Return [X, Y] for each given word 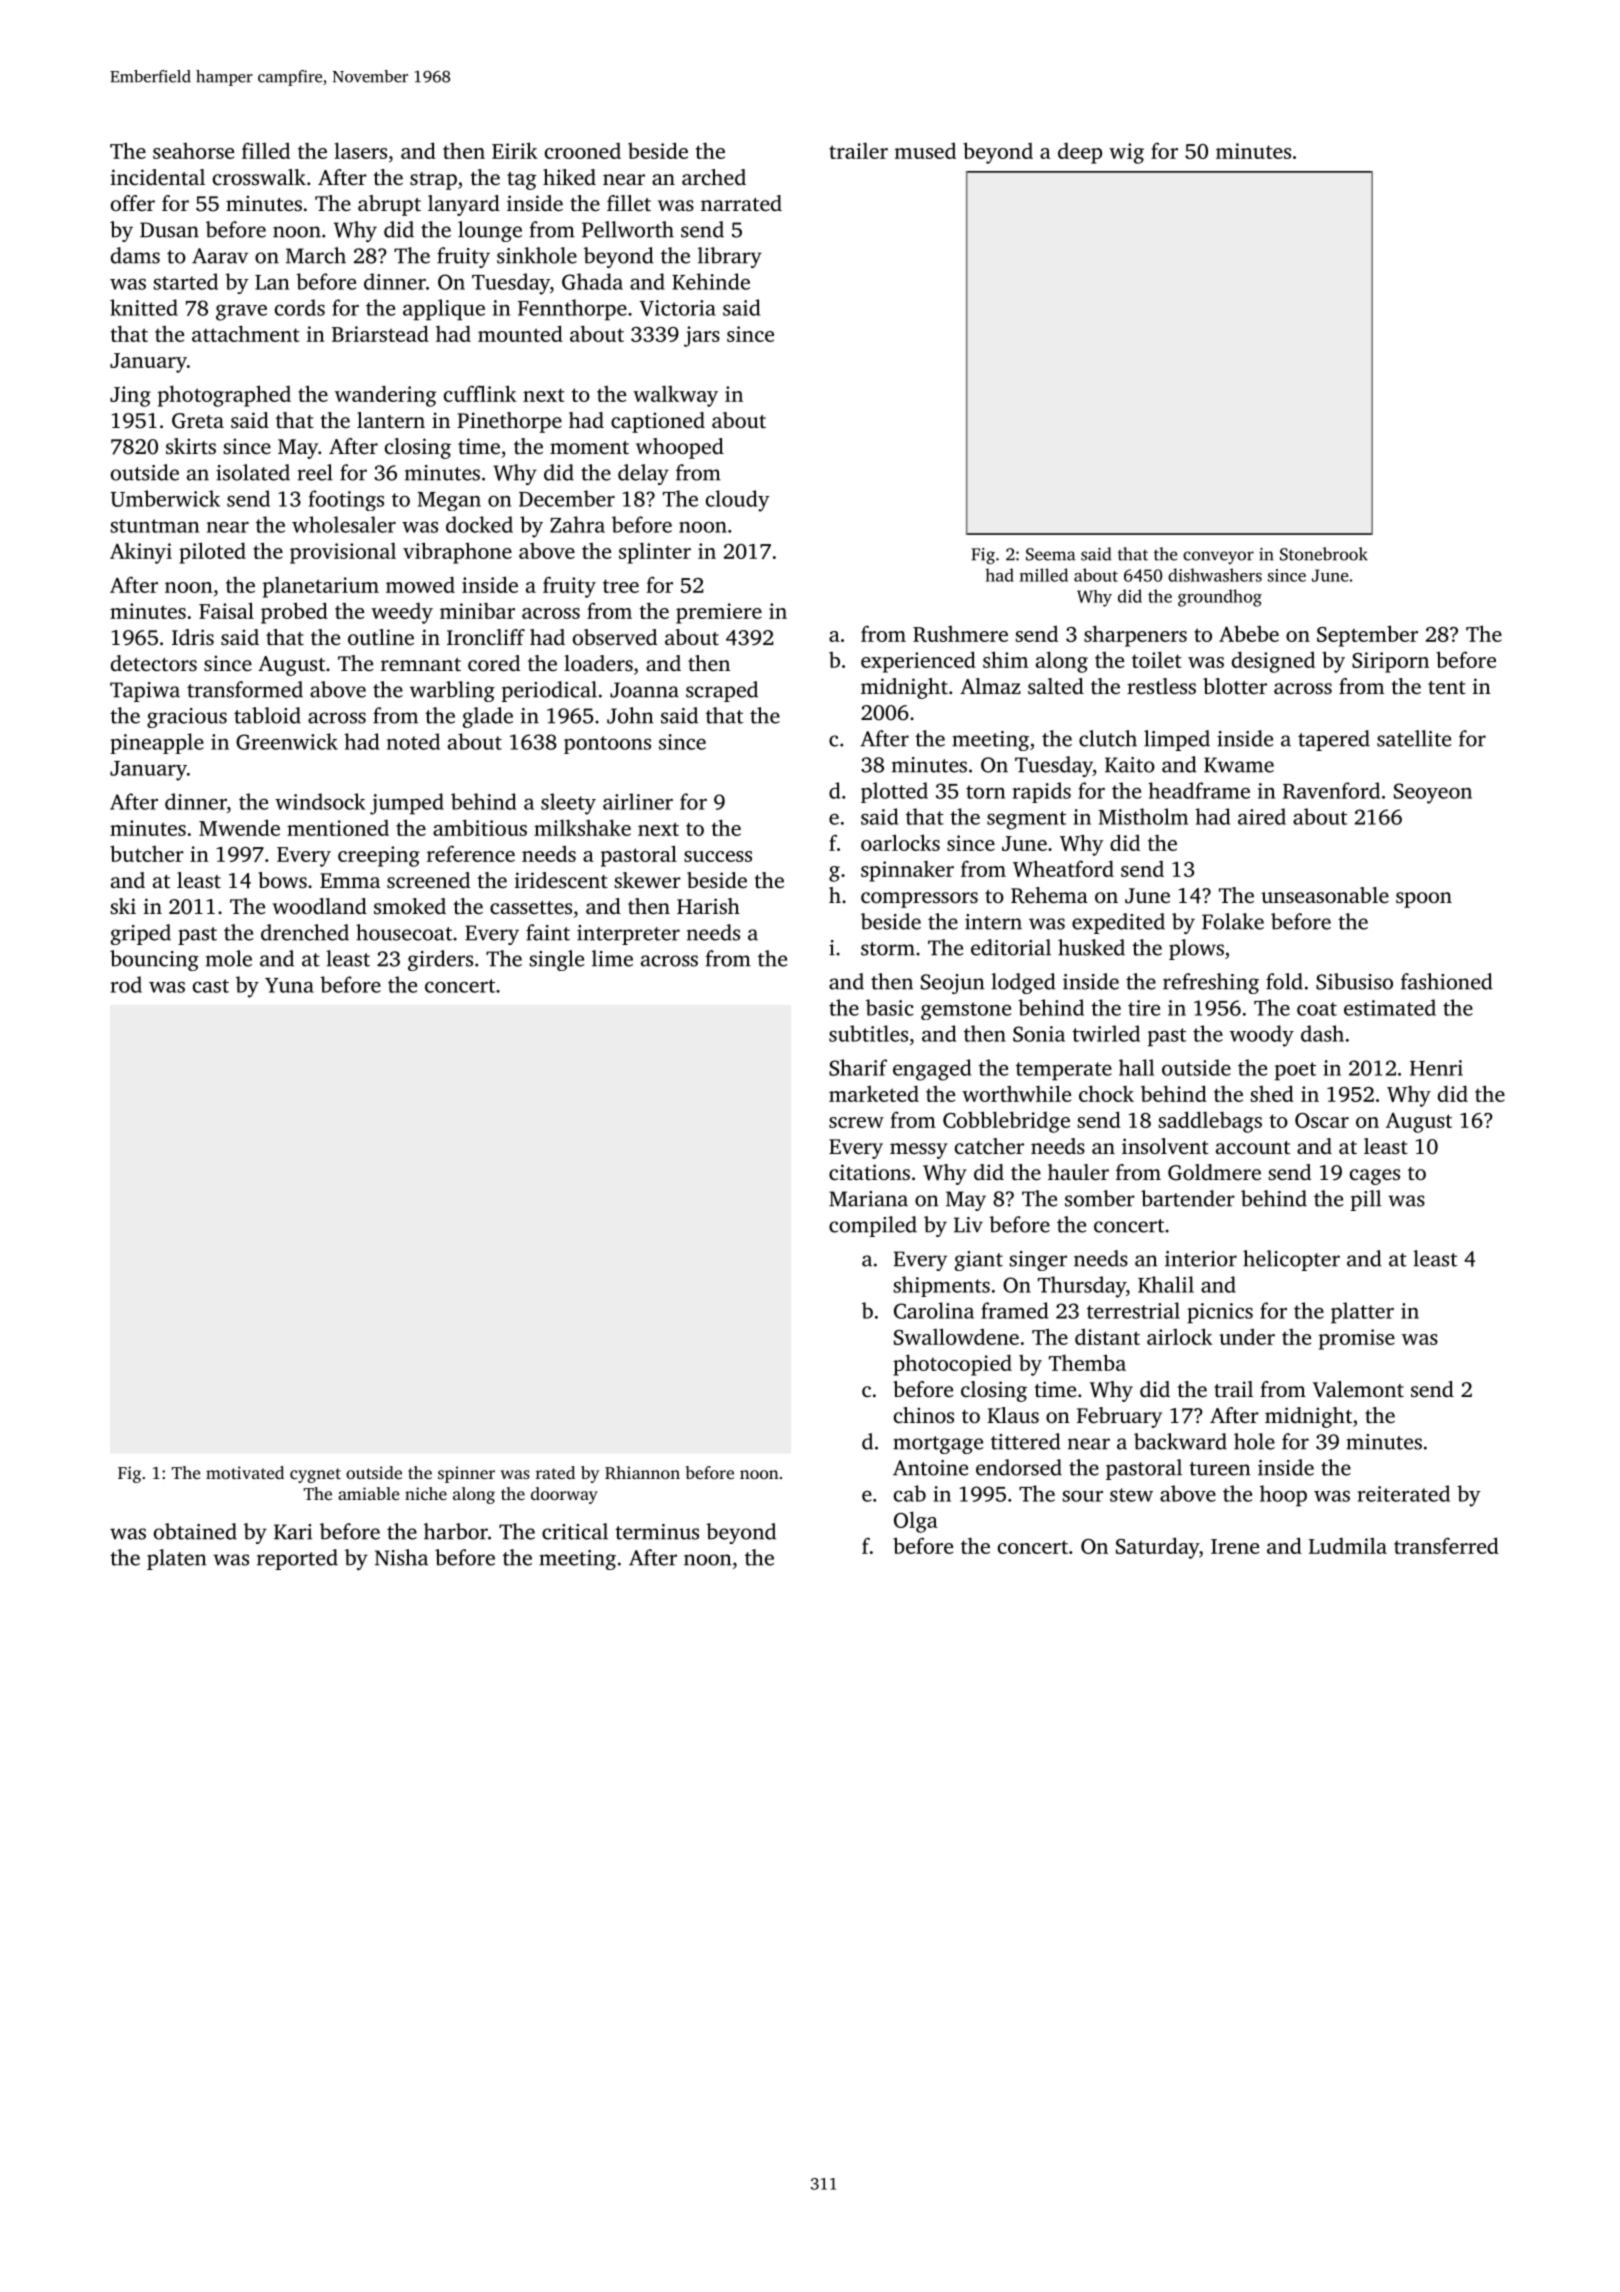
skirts [191, 446]
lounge [490, 231]
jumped [407, 804]
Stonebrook [1324, 554]
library [730, 257]
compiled [873, 1226]
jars [702, 336]
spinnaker [907, 871]
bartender [1188, 1198]
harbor [456, 1531]
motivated [245, 1472]
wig [1126, 153]
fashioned [1447, 981]
